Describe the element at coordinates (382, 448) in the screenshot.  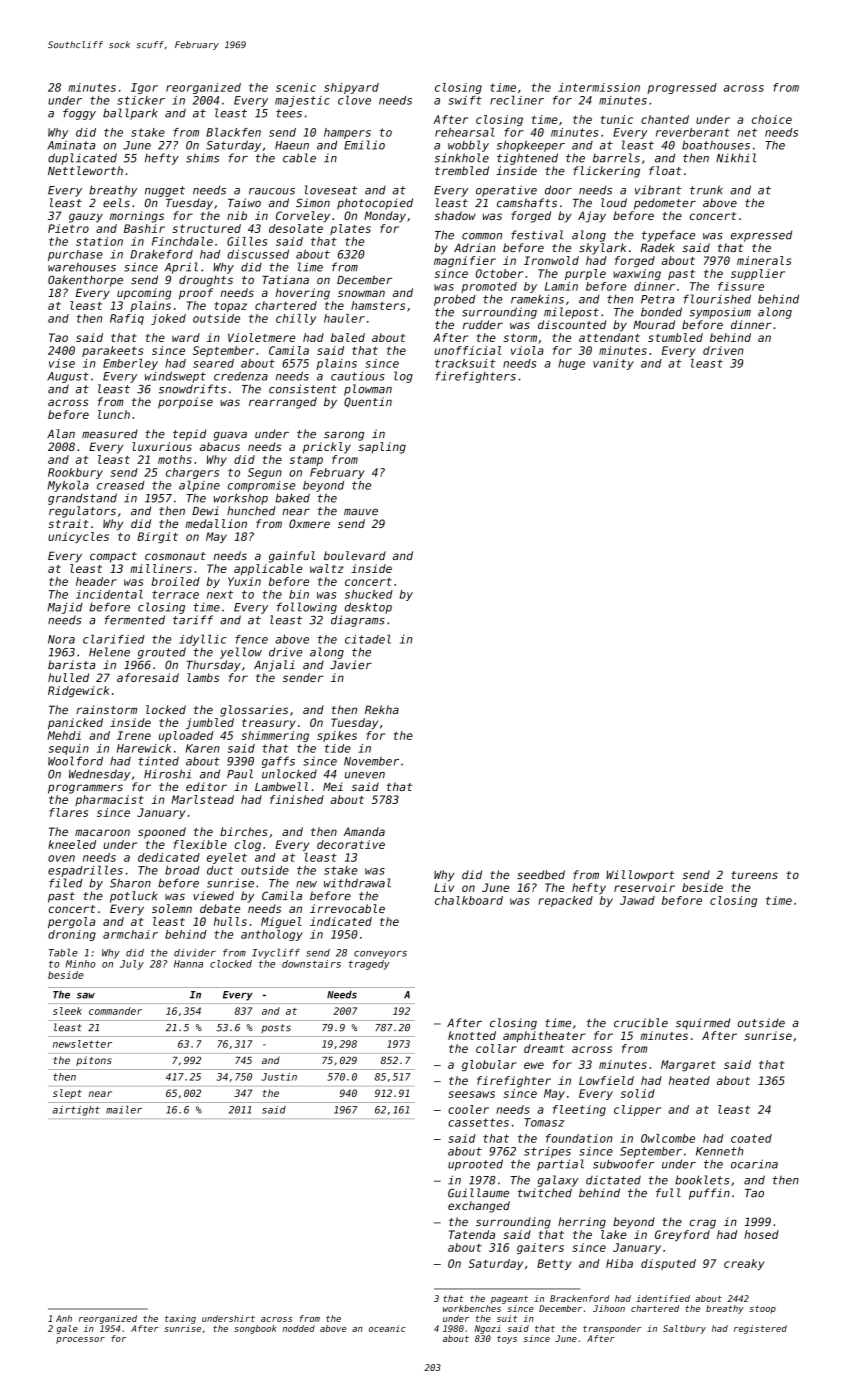
I see `sapling` at that location.
